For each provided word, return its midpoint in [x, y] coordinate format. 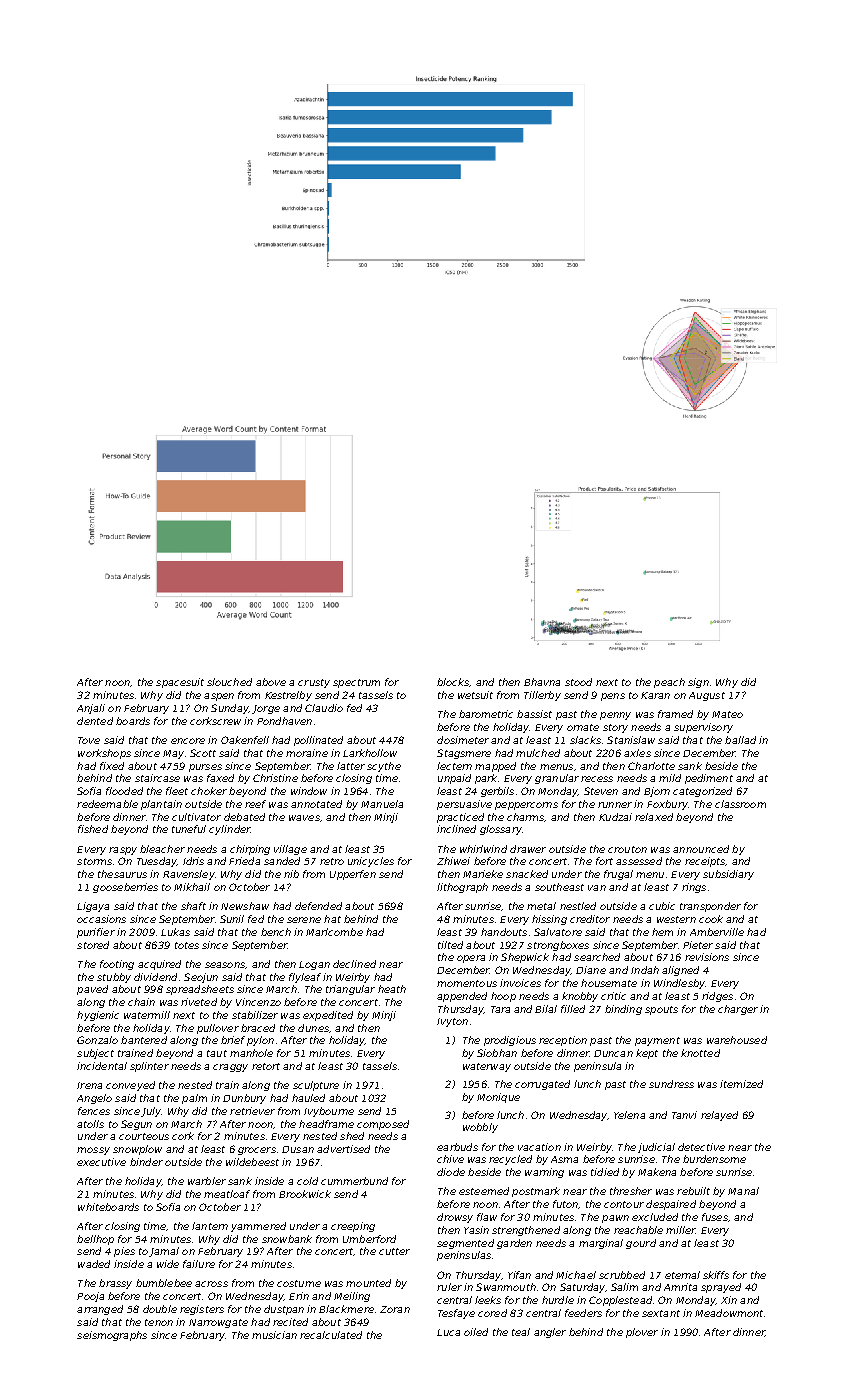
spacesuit [180, 683]
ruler [449, 1287]
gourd [641, 1244]
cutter [394, 1251]
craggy [230, 1068]
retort [266, 1066]
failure [199, 1264]
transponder [710, 907]
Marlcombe [334, 932]
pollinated [318, 741]
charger [738, 1010]
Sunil [232, 919]
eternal [682, 1275]
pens [613, 697]
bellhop [95, 1240]
